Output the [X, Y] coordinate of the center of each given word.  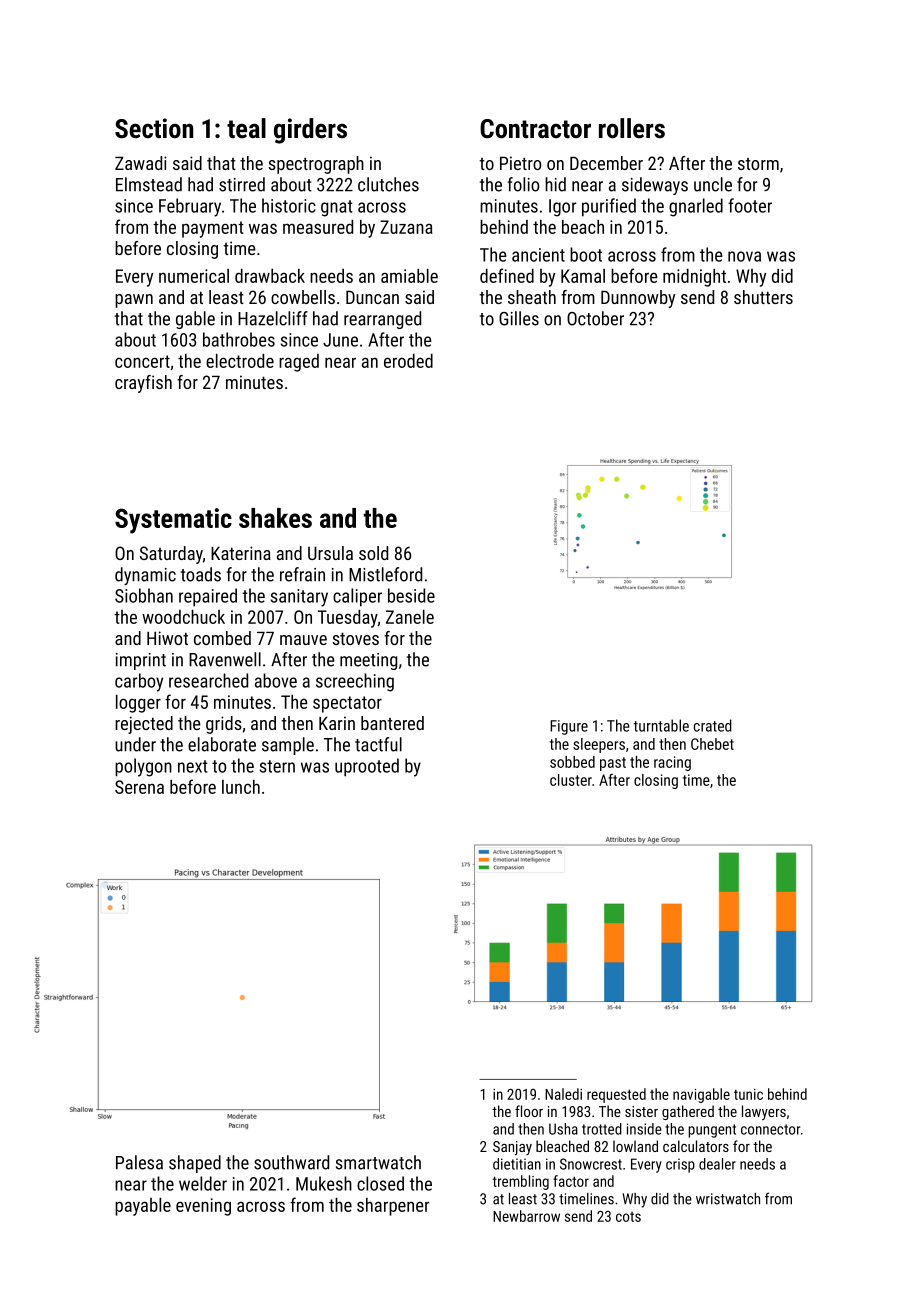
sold [373, 553]
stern [277, 766]
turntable [661, 725]
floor [529, 1111]
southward [291, 1162]
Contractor [535, 129]
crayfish [143, 384]
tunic [748, 1094]
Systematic [173, 521]
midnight [694, 278]
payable [143, 1207]
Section [154, 128]
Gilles [519, 318]
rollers [632, 128]
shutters [763, 297]
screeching [355, 682]
